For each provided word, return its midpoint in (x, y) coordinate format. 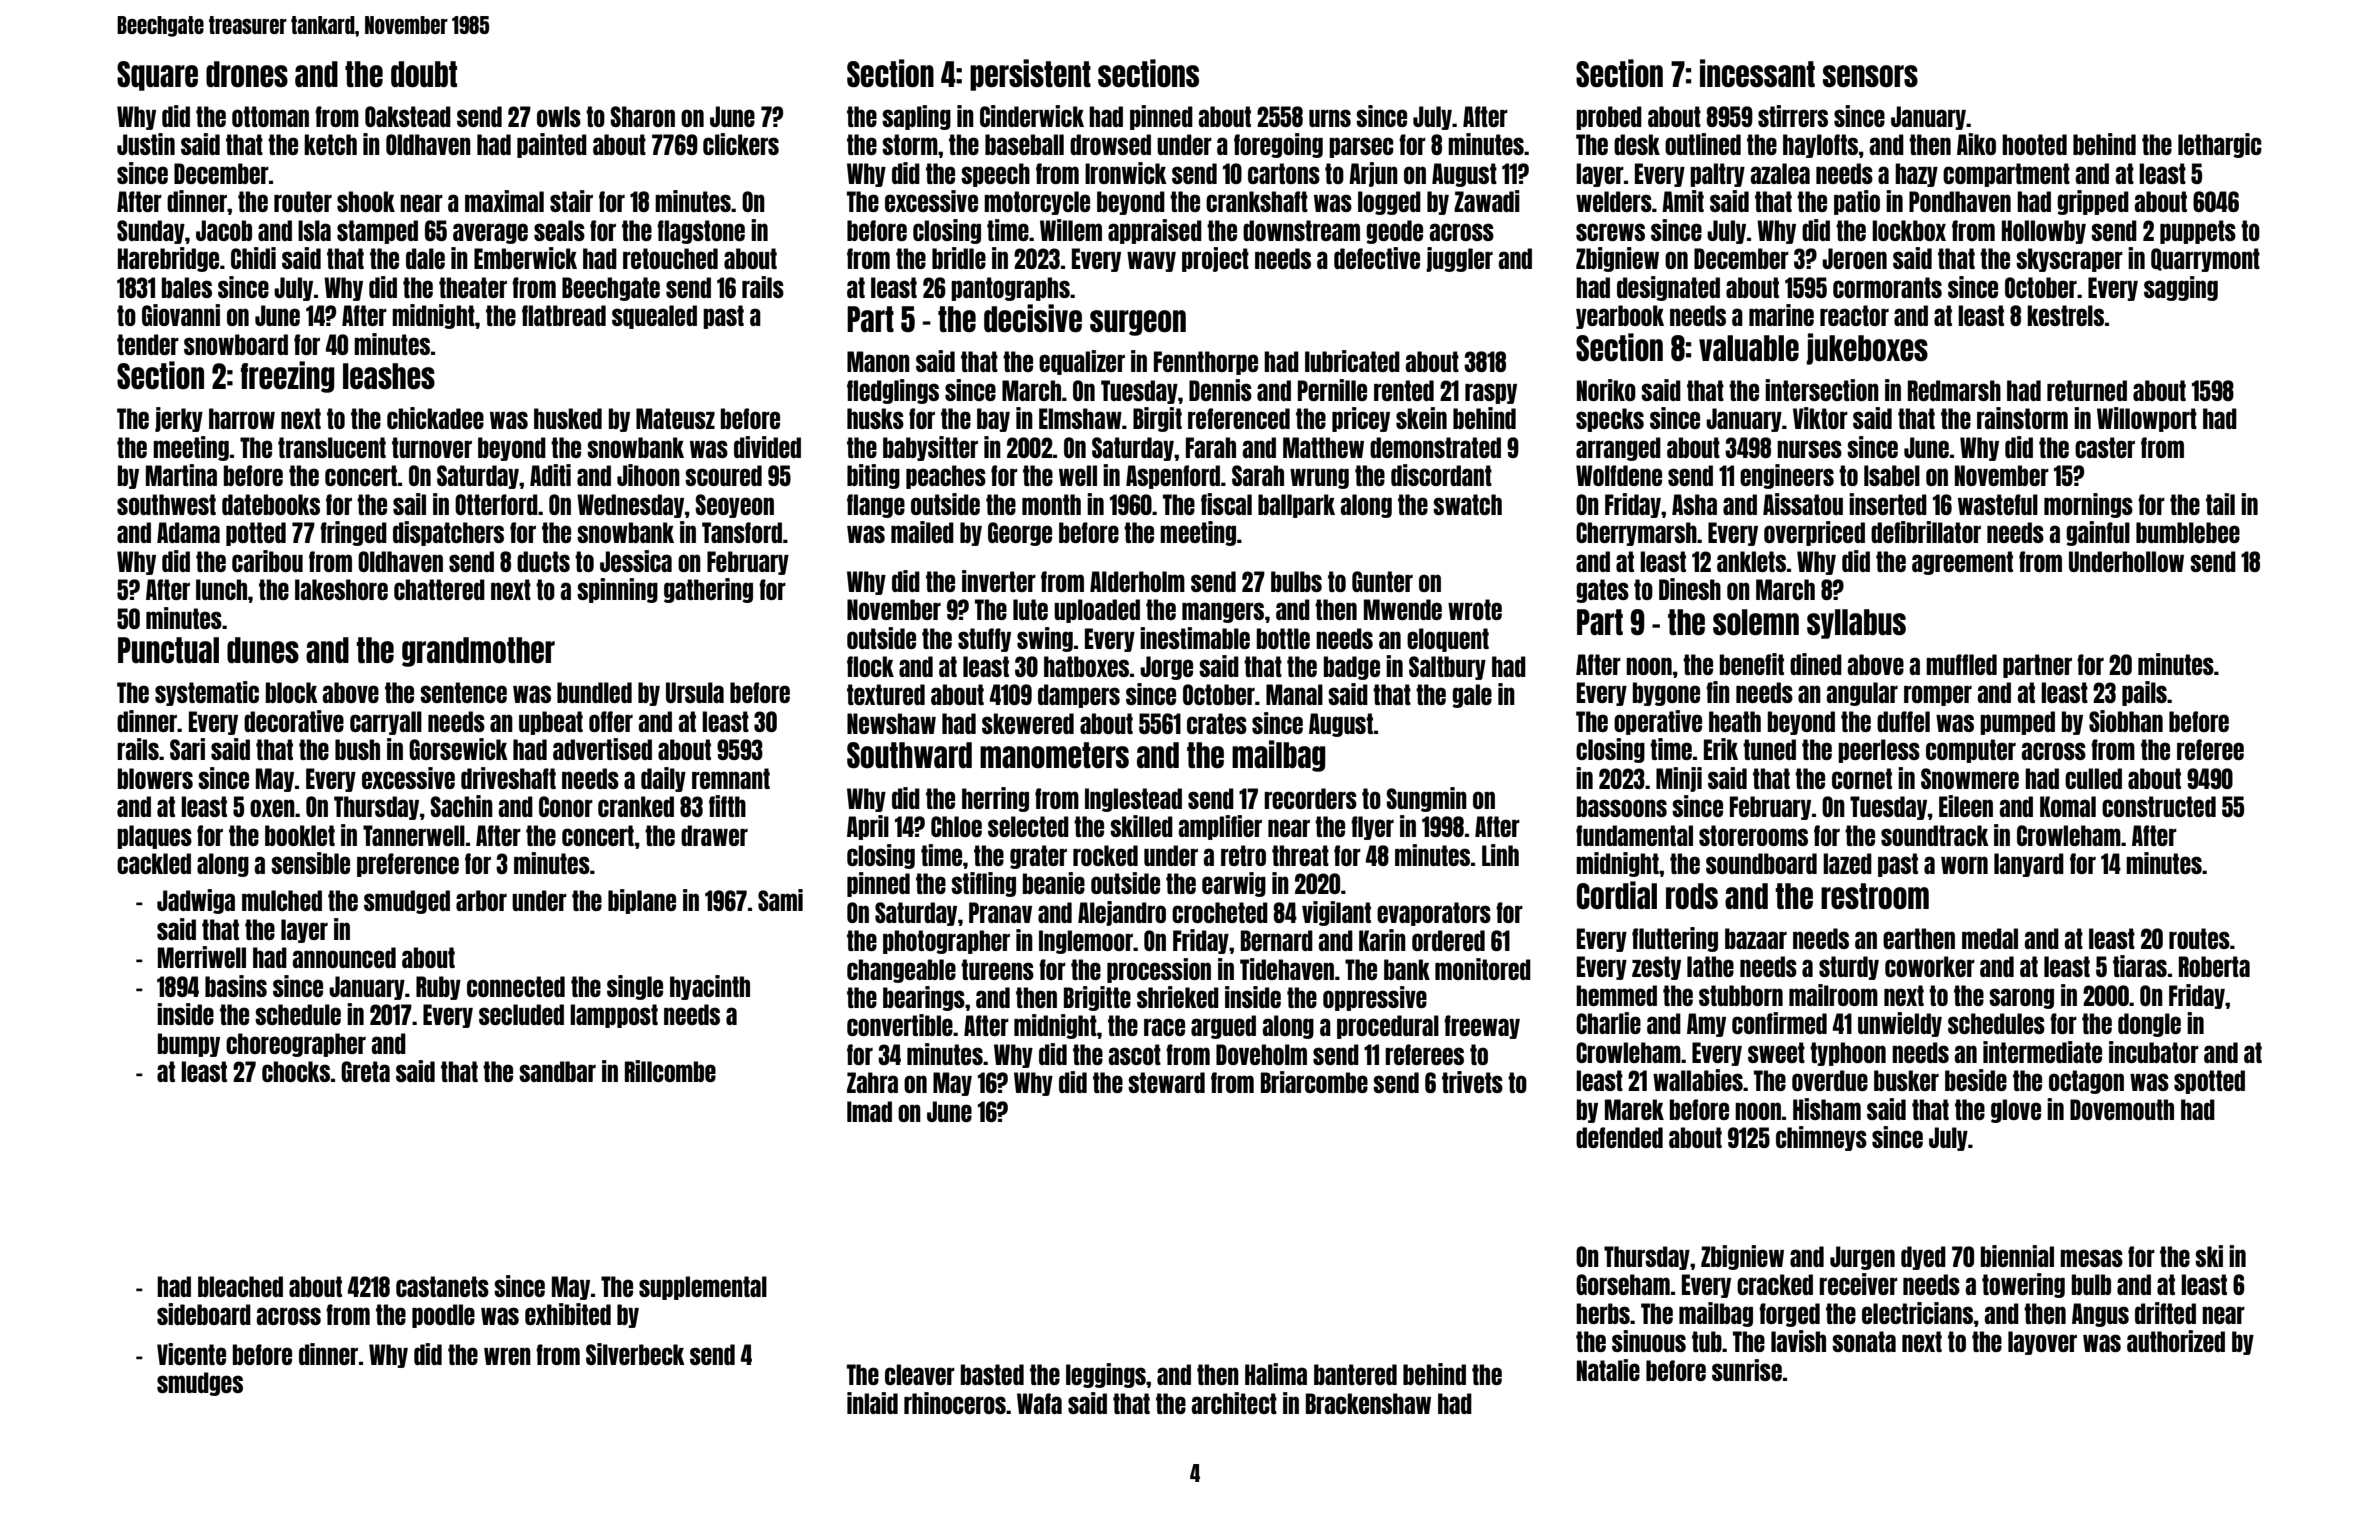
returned (2087, 390)
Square (157, 76)
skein (1421, 418)
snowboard (236, 344)
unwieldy (1900, 1024)
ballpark (1296, 506)
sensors (1870, 76)
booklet (300, 835)
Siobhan (2126, 721)
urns (1330, 118)
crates (1217, 723)
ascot (1134, 1054)
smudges (200, 1384)
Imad (869, 1111)
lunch (221, 589)
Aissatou (1803, 504)
